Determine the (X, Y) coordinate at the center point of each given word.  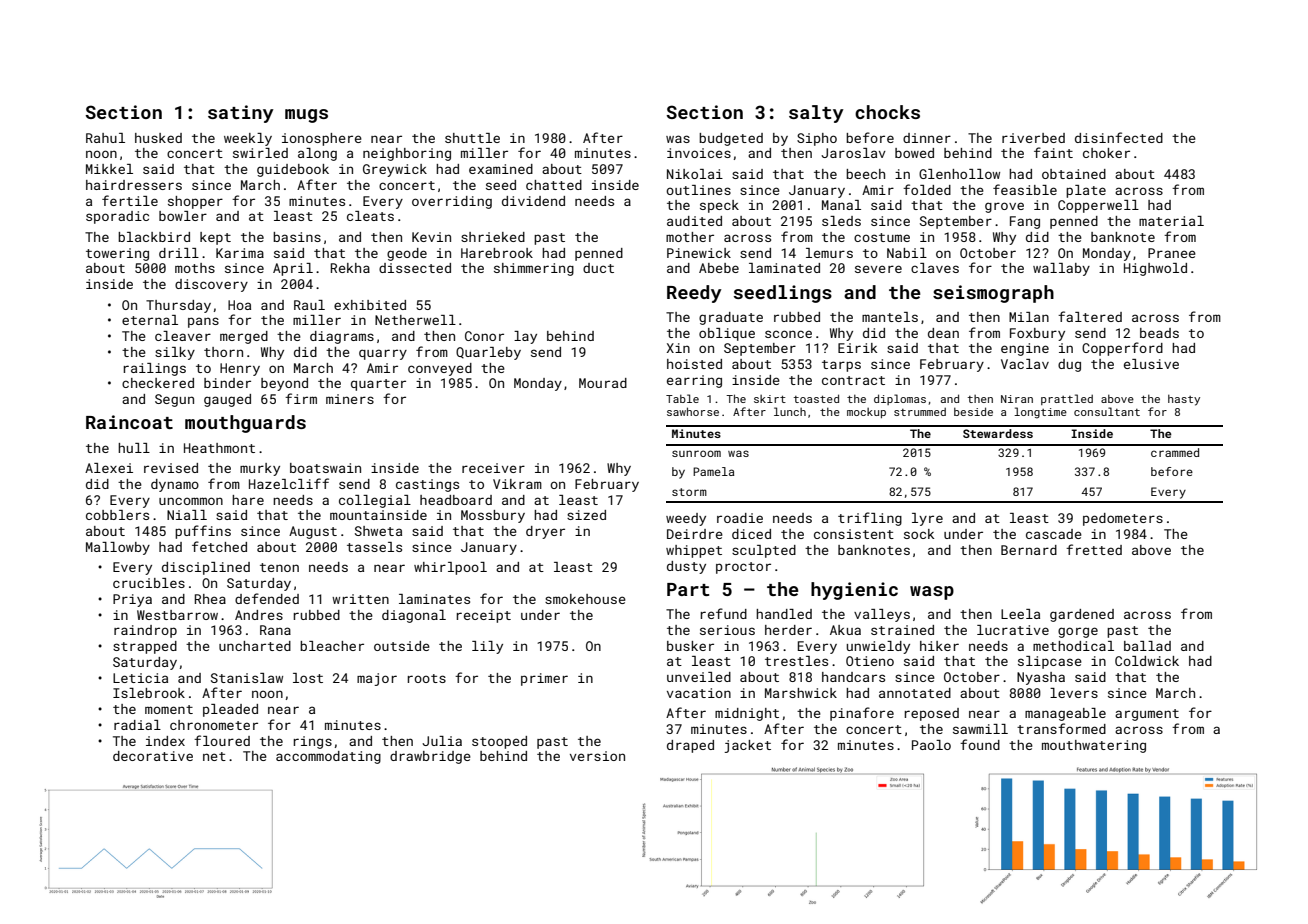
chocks (887, 112)
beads (1159, 333)
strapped (145, 647)
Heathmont (219, 448)
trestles (796, 661)
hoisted (694, 364)
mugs (306, 116)
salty (816, 114)
